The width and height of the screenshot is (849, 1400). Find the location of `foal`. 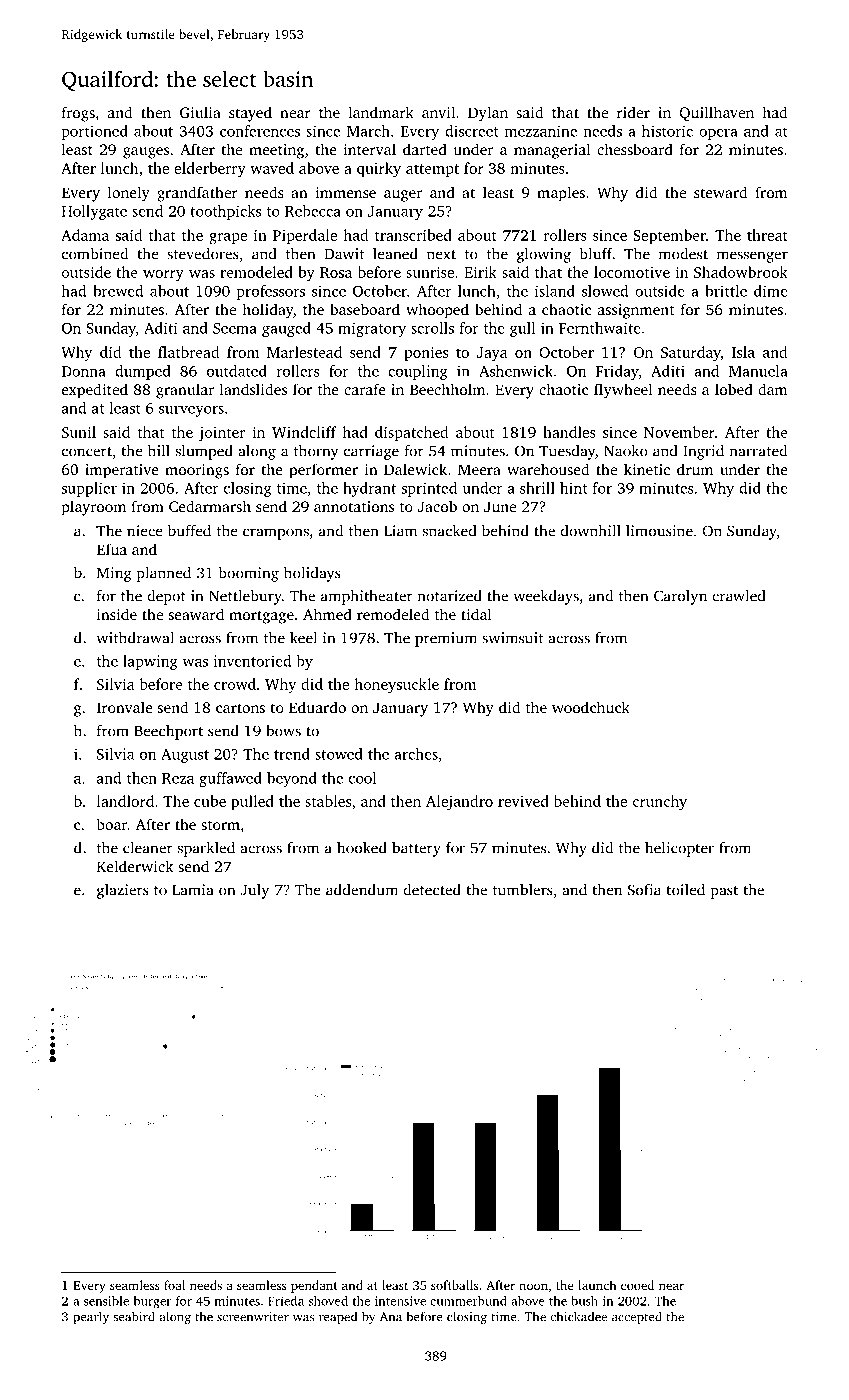

foal is located at coordinates (174, 1285).
